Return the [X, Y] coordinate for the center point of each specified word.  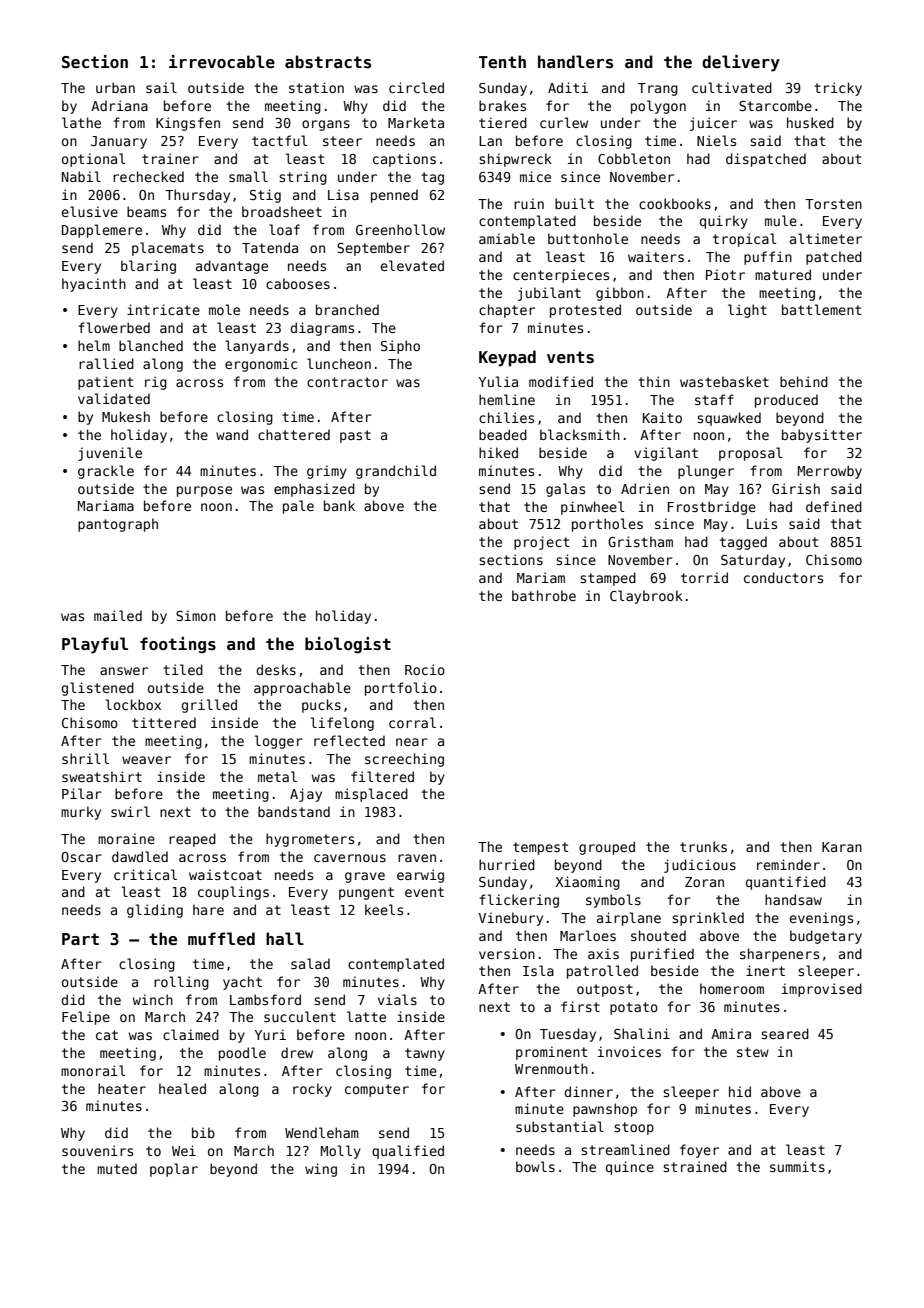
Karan [842, 847]
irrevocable [222, 62]
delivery [741, 63]
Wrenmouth [551, 1068]
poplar [174, 1170]
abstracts [328, 62]
